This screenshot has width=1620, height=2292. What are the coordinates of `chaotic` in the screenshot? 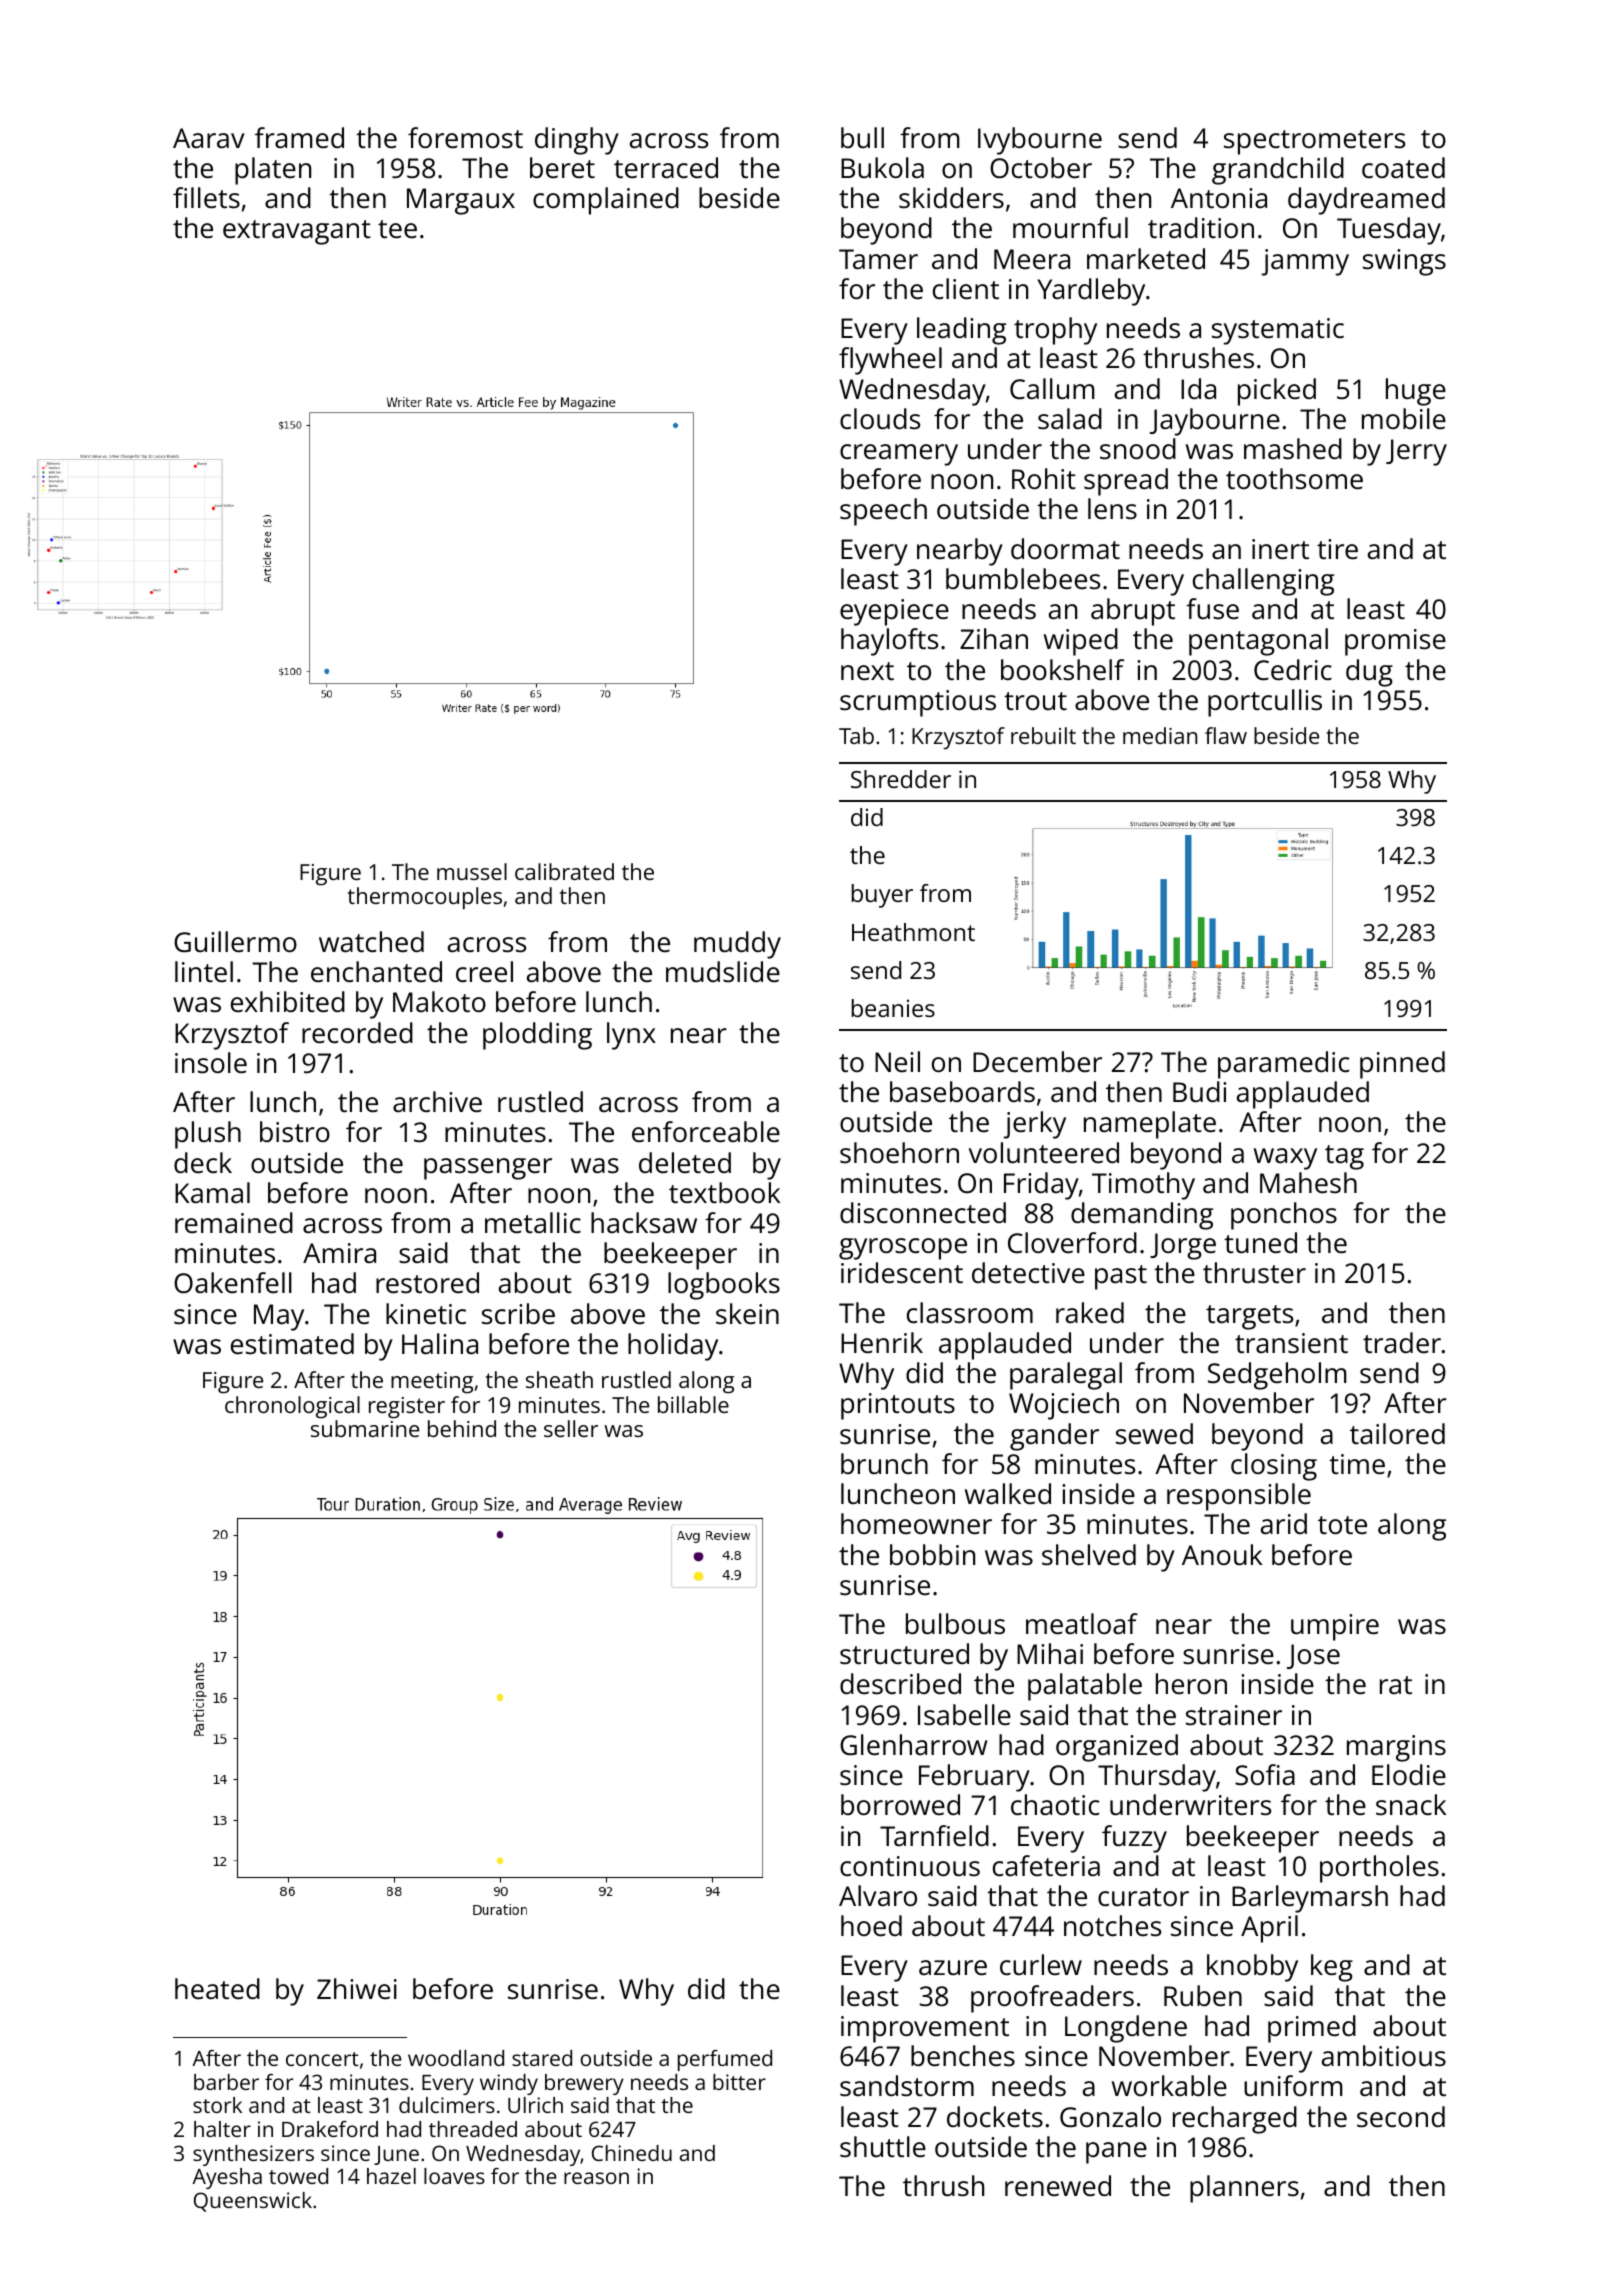 It's located at (1055, 1804).
